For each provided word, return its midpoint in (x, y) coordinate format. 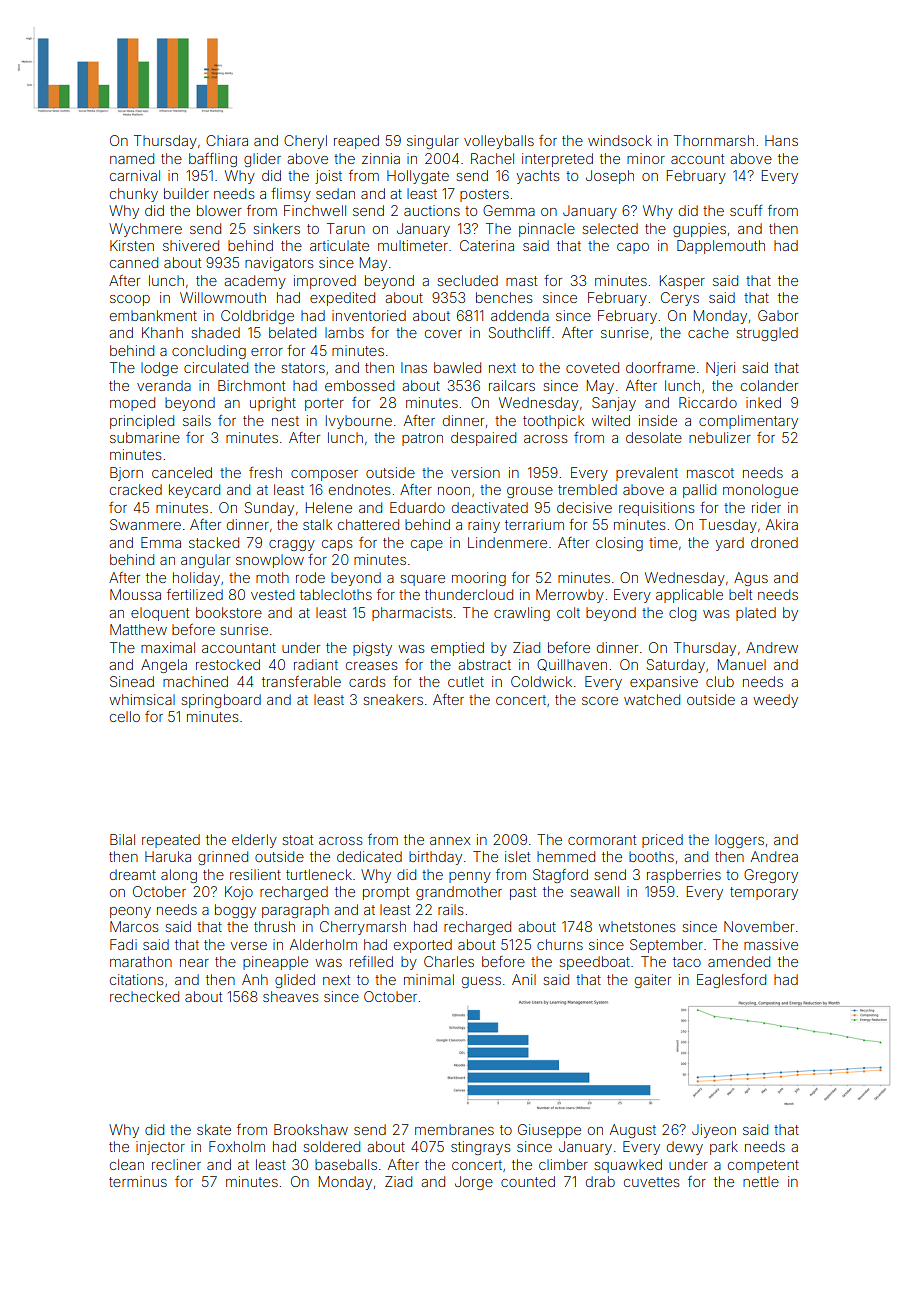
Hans (781, 140)
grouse (530, 492)
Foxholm (237, 1146)
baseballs (346, 1164)
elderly (254, 841)
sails (197, 420)
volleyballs (499, 142)
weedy (775, 701)
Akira (782, 524)
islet (517, 856)
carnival (135, 175)
